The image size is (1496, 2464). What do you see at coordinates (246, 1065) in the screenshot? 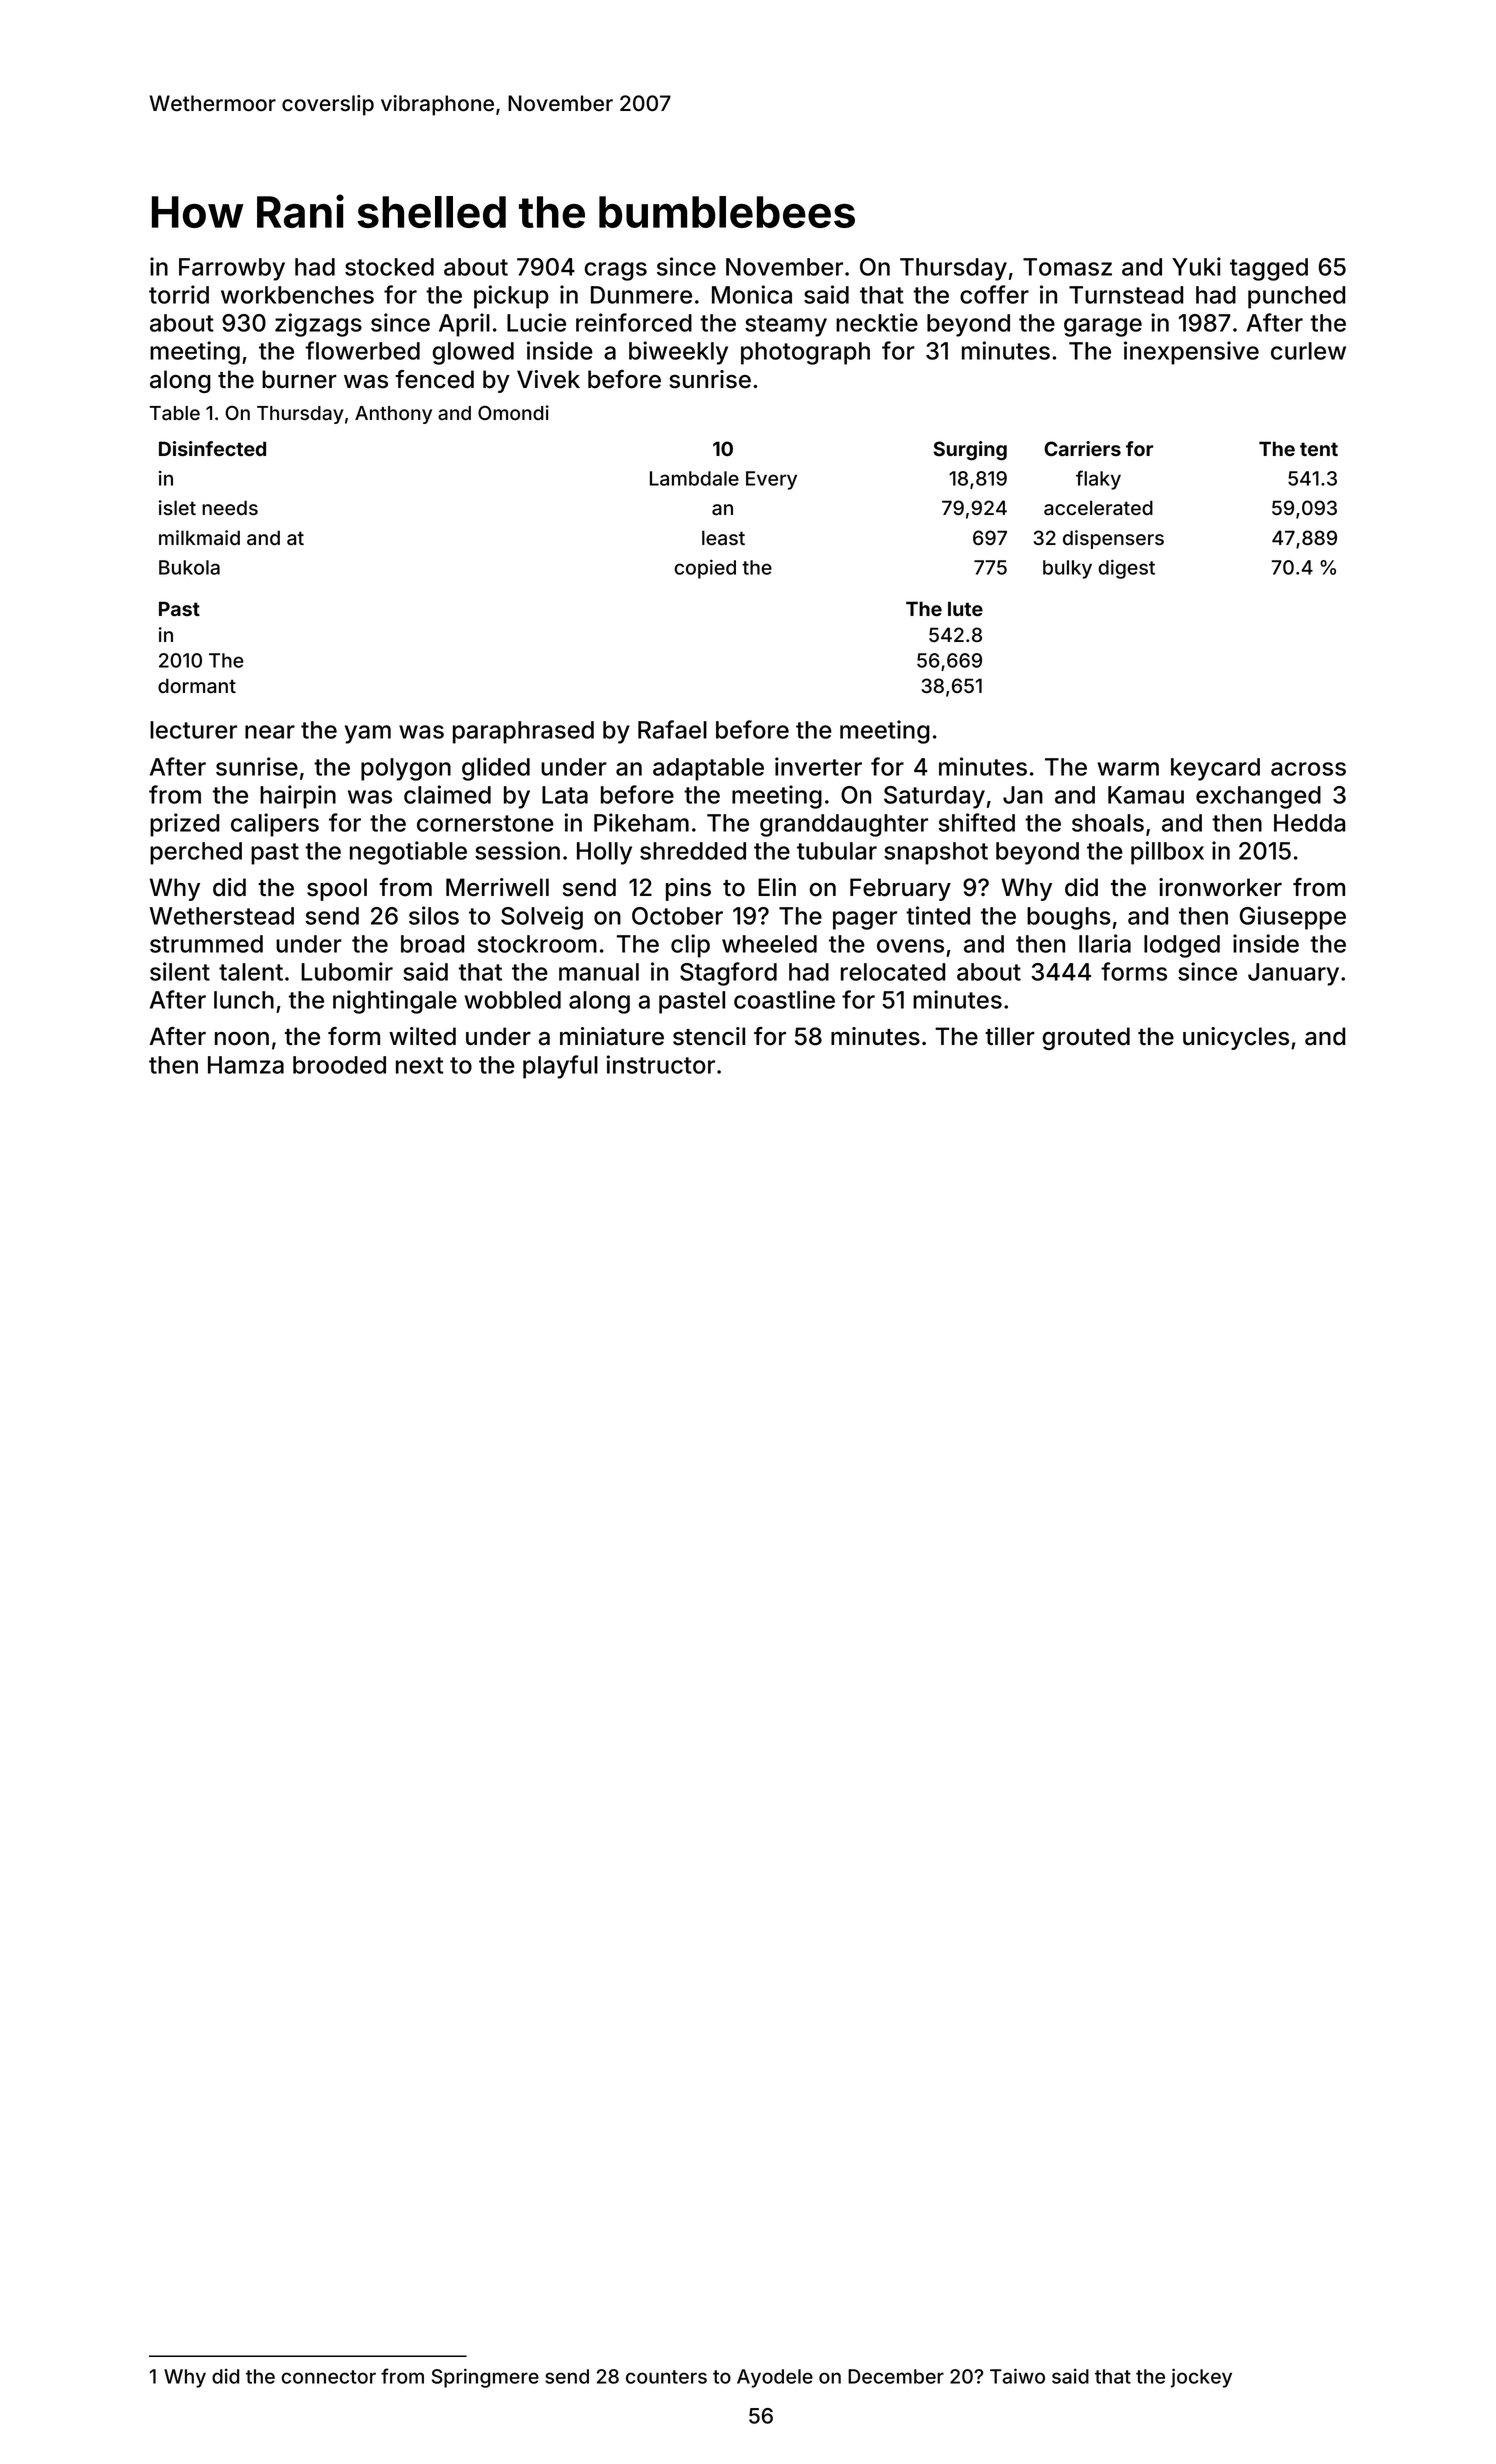
I see `Hamza` at bounding box center [246, 1065].
